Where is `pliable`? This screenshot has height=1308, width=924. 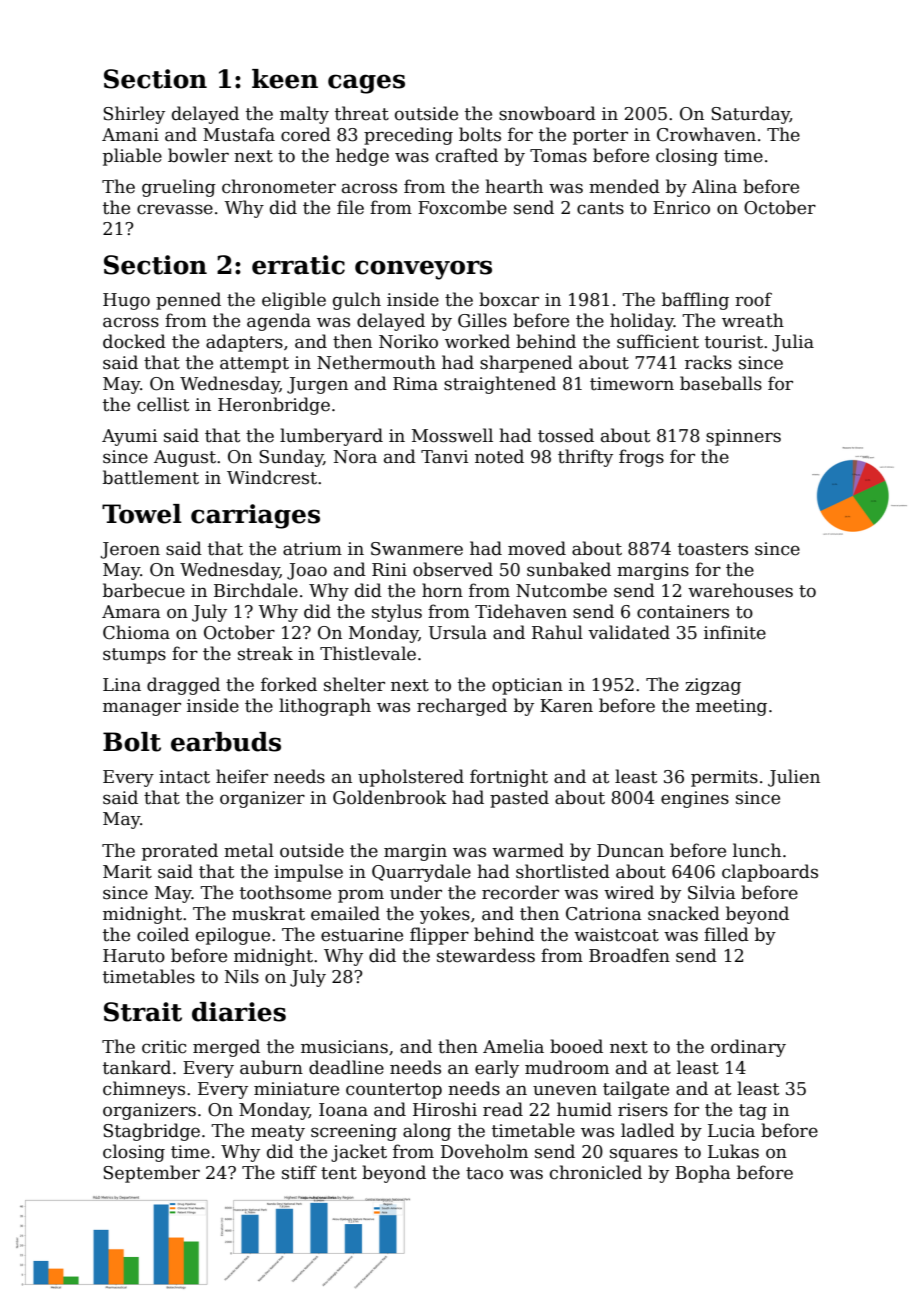 pliable is located at coordinates (132, 157).
